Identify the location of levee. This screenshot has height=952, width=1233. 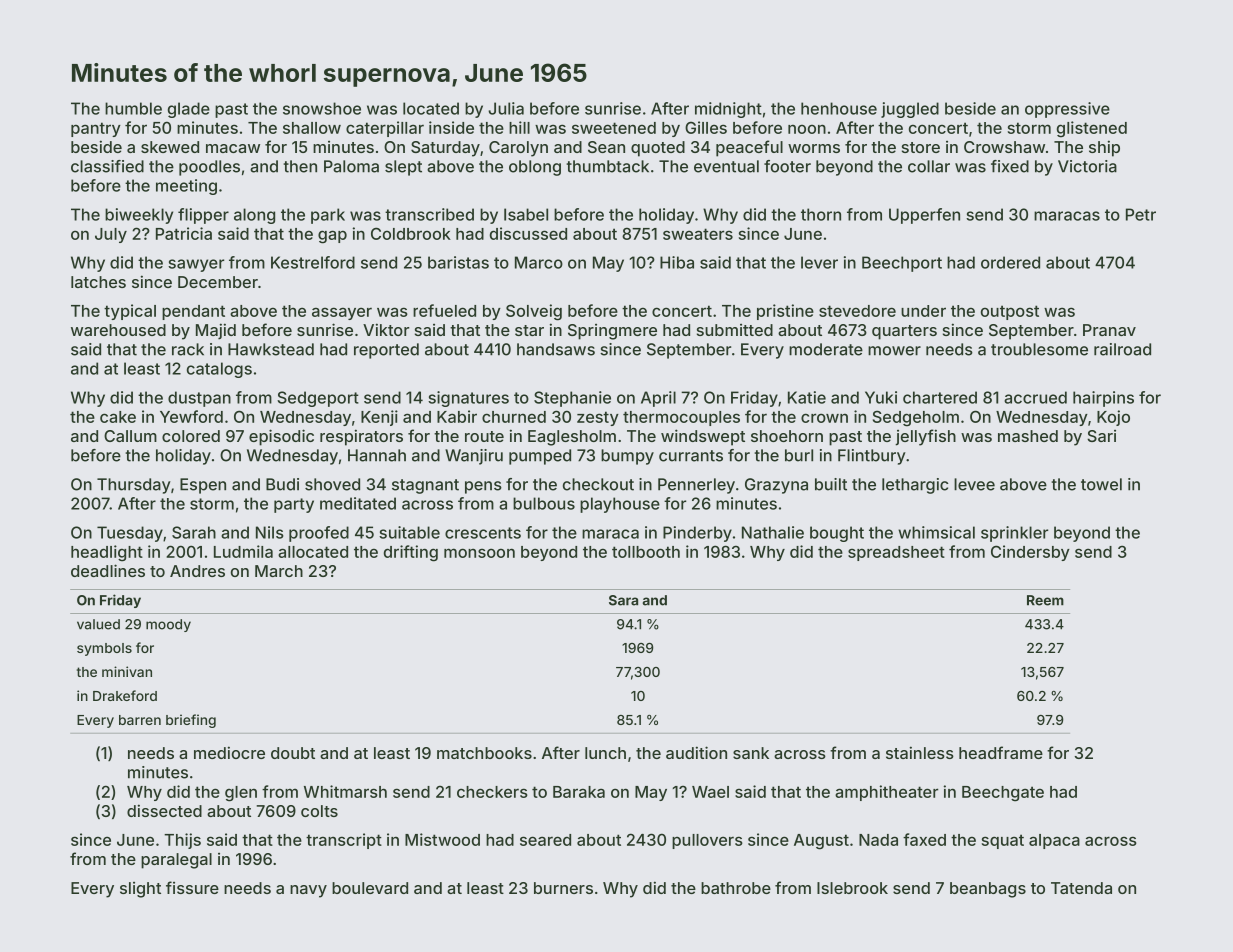
(974, 484).
